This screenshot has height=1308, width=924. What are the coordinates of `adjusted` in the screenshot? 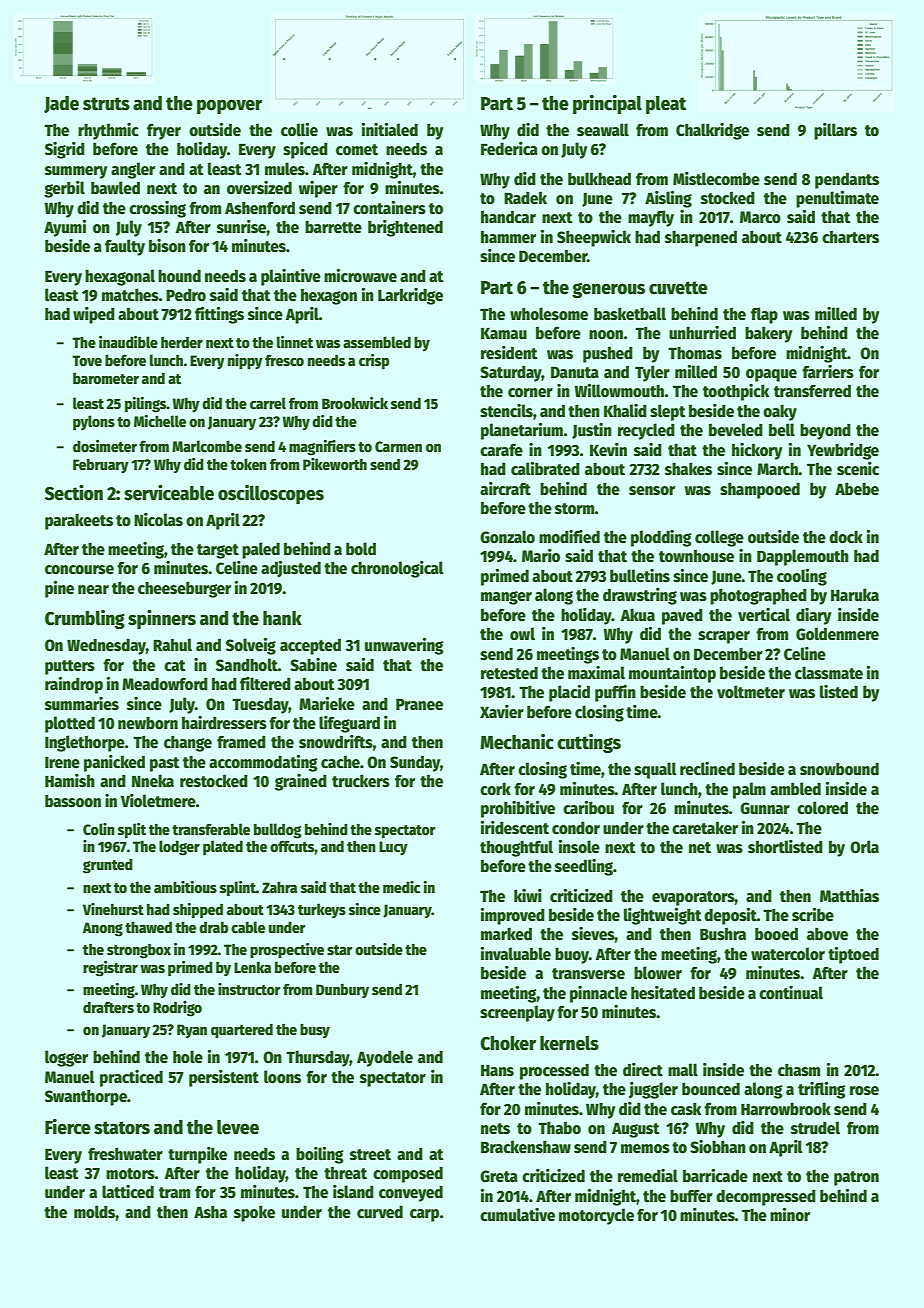 It's located at (291, 569).
